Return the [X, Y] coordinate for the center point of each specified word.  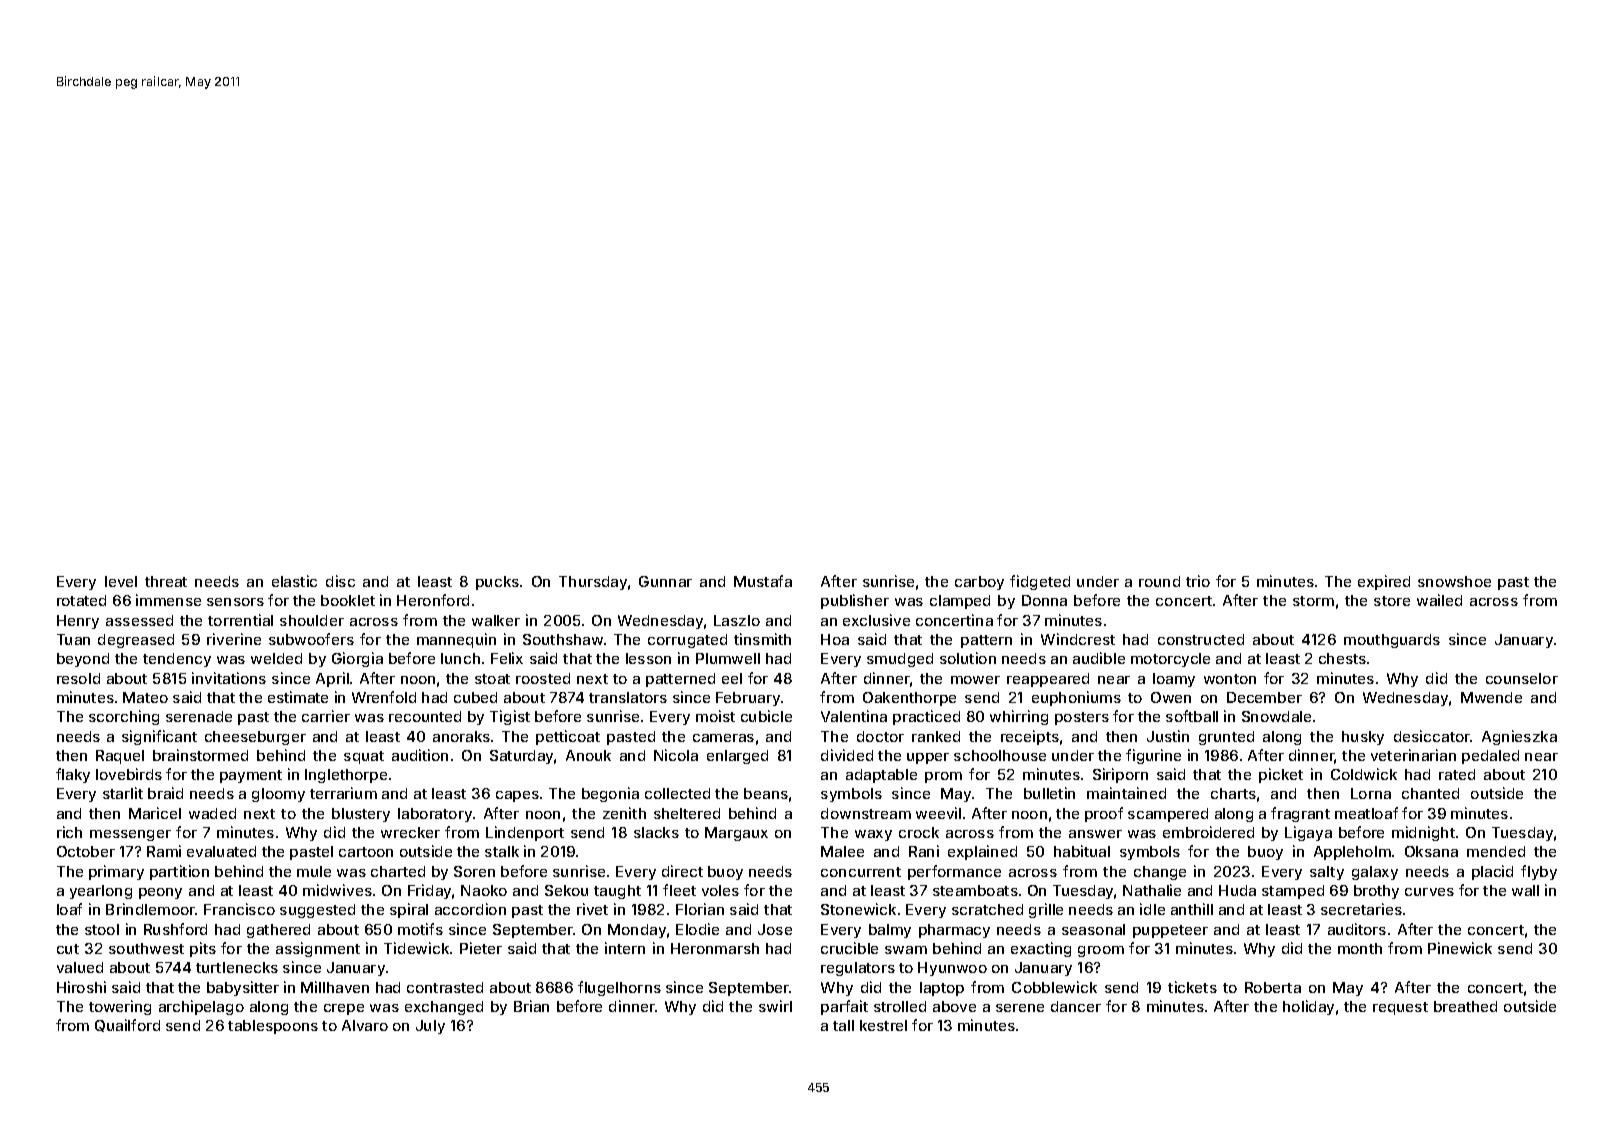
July [430, 1027]
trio [1198, 581]
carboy [979, 583]
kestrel [883, 1025]
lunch [460, 658]
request [1400, 1008]
